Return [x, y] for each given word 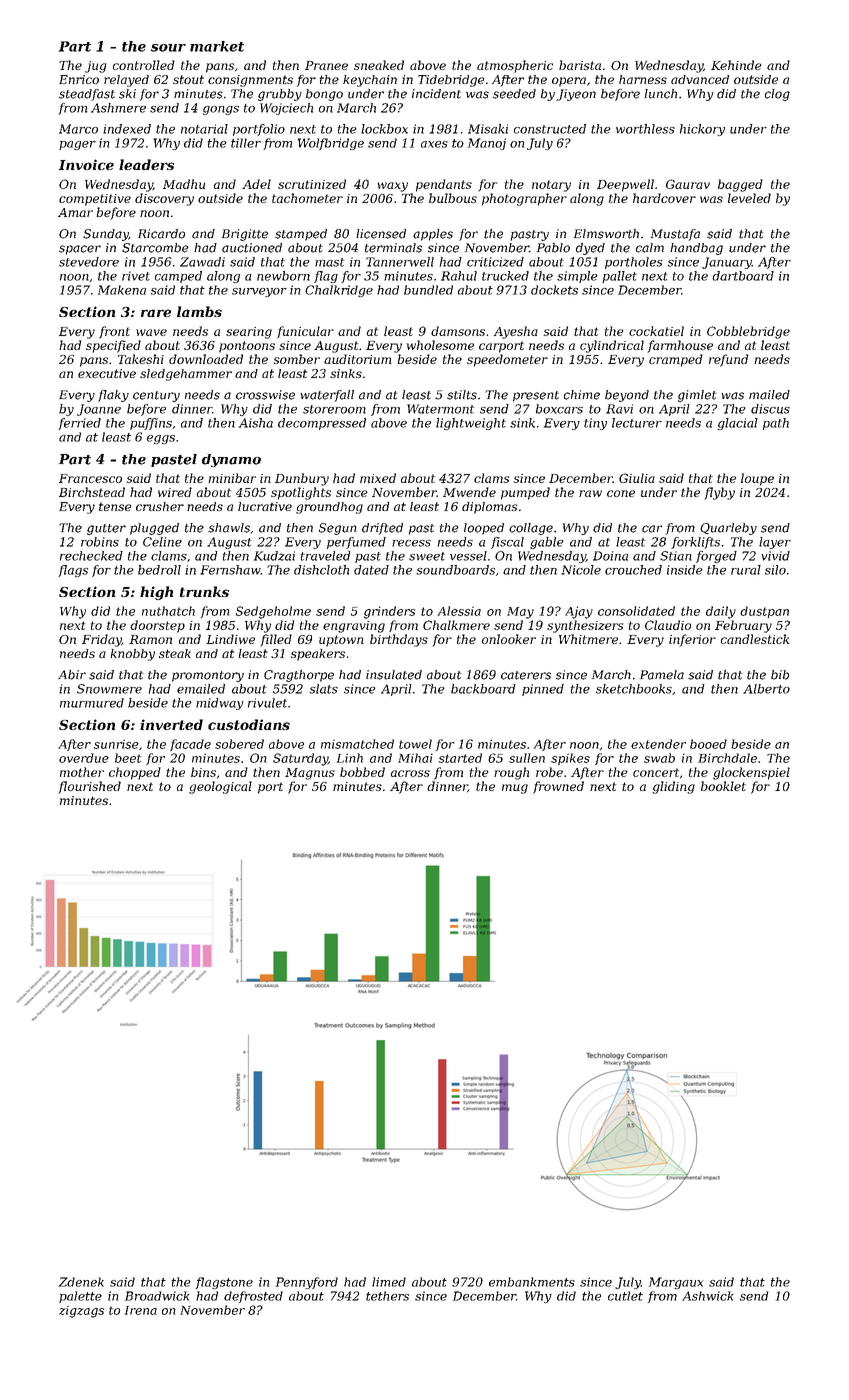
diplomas [490, 508]
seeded [514, 94]
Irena [141, 1310]
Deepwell [625, 185]
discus [770, 409]
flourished [89, 787]
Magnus [310, 774]
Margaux [676, 1283]
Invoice [86, 164]
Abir [72, 675]
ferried [79, 424]
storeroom [334, 409]
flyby [719, 493]
